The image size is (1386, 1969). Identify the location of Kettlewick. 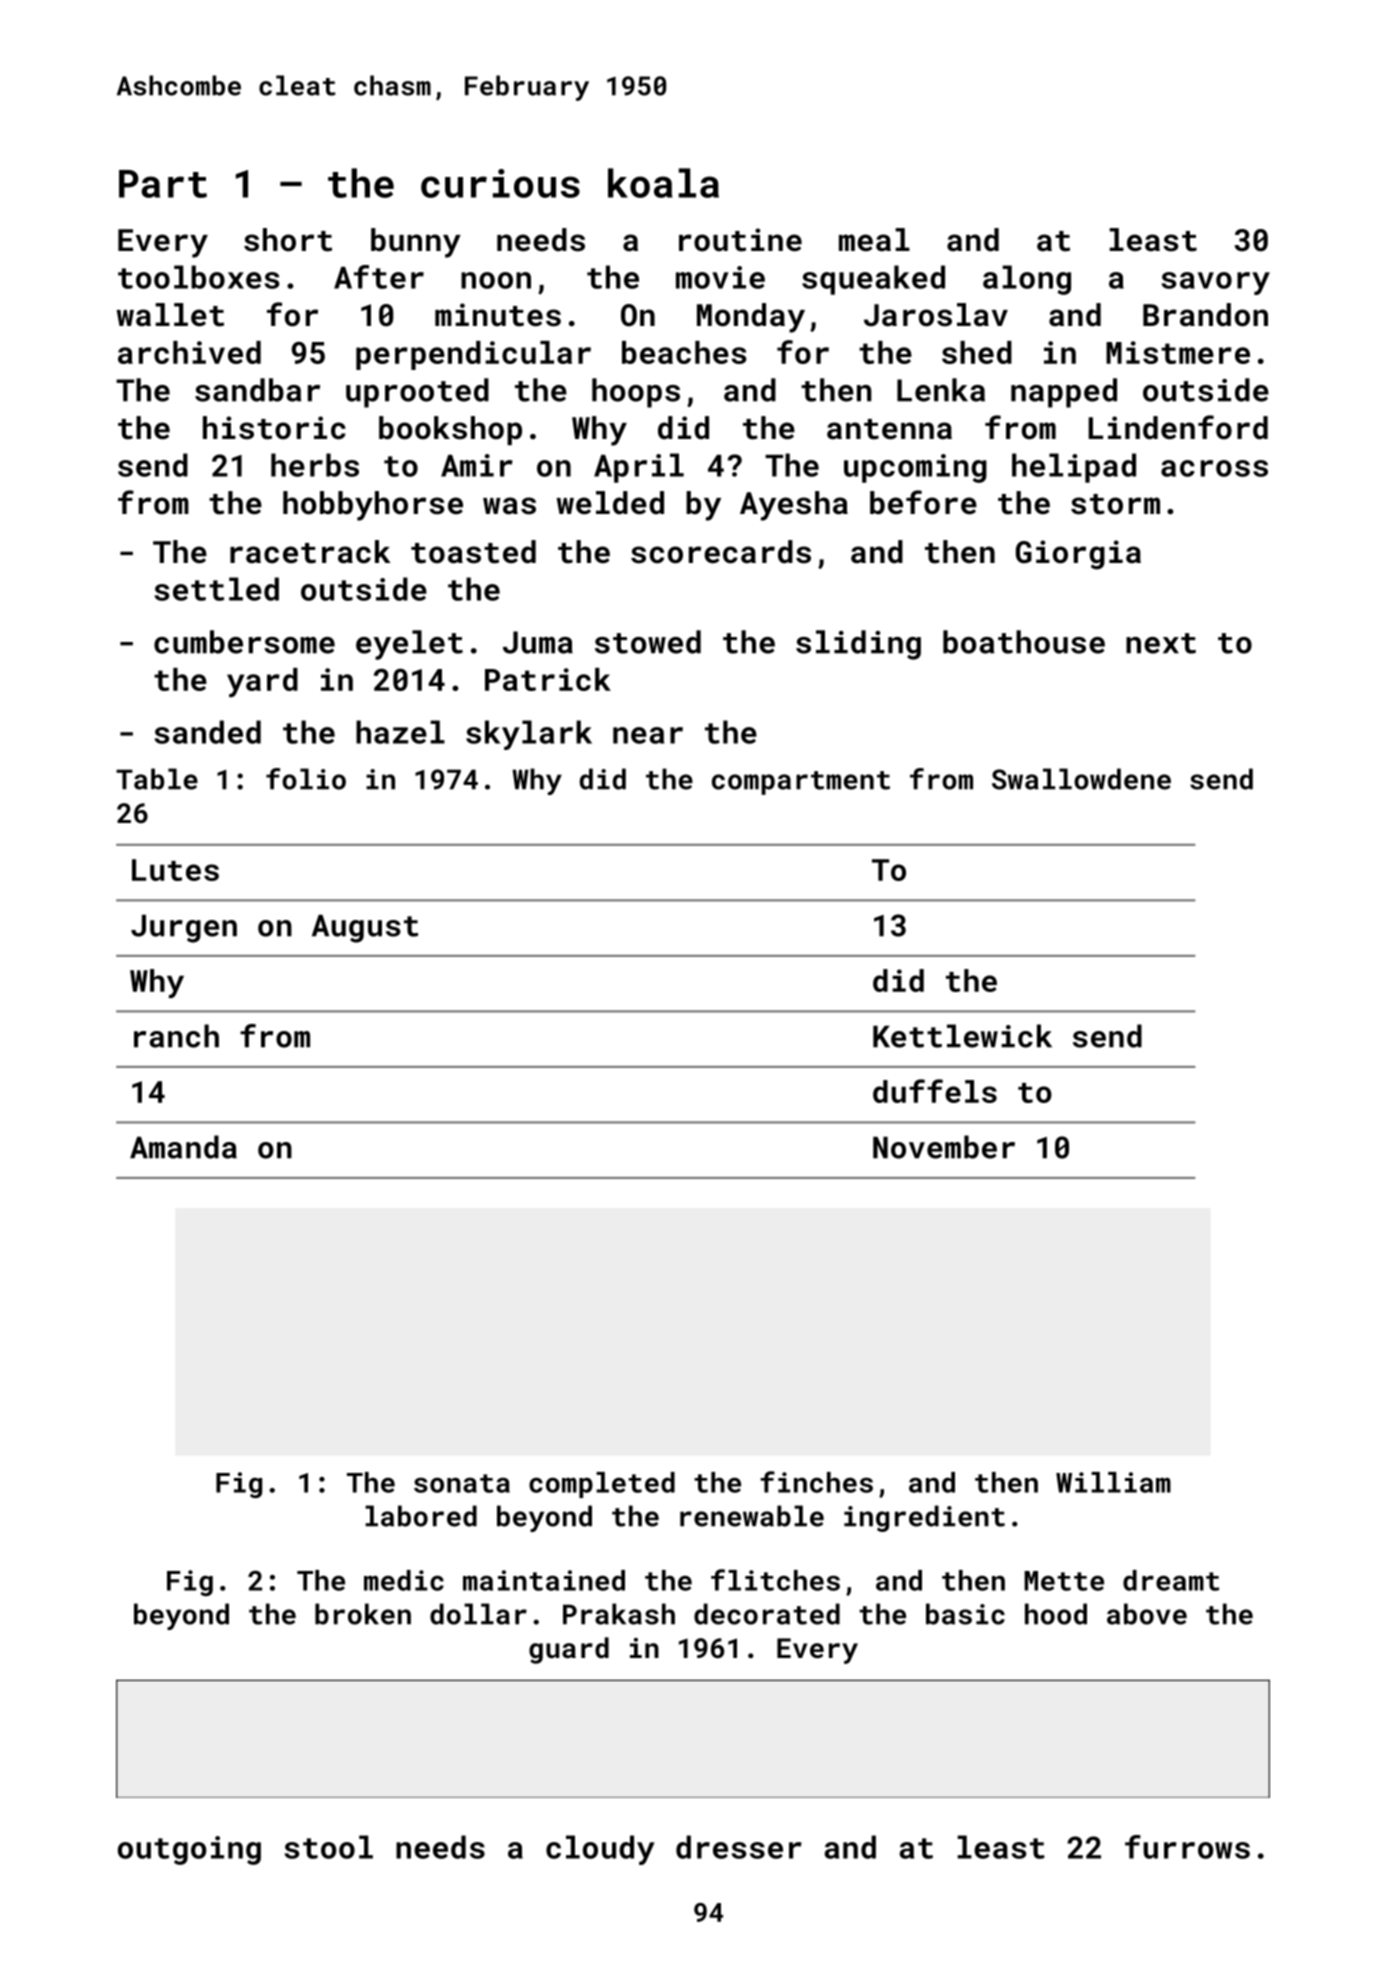
(962, 1036).
